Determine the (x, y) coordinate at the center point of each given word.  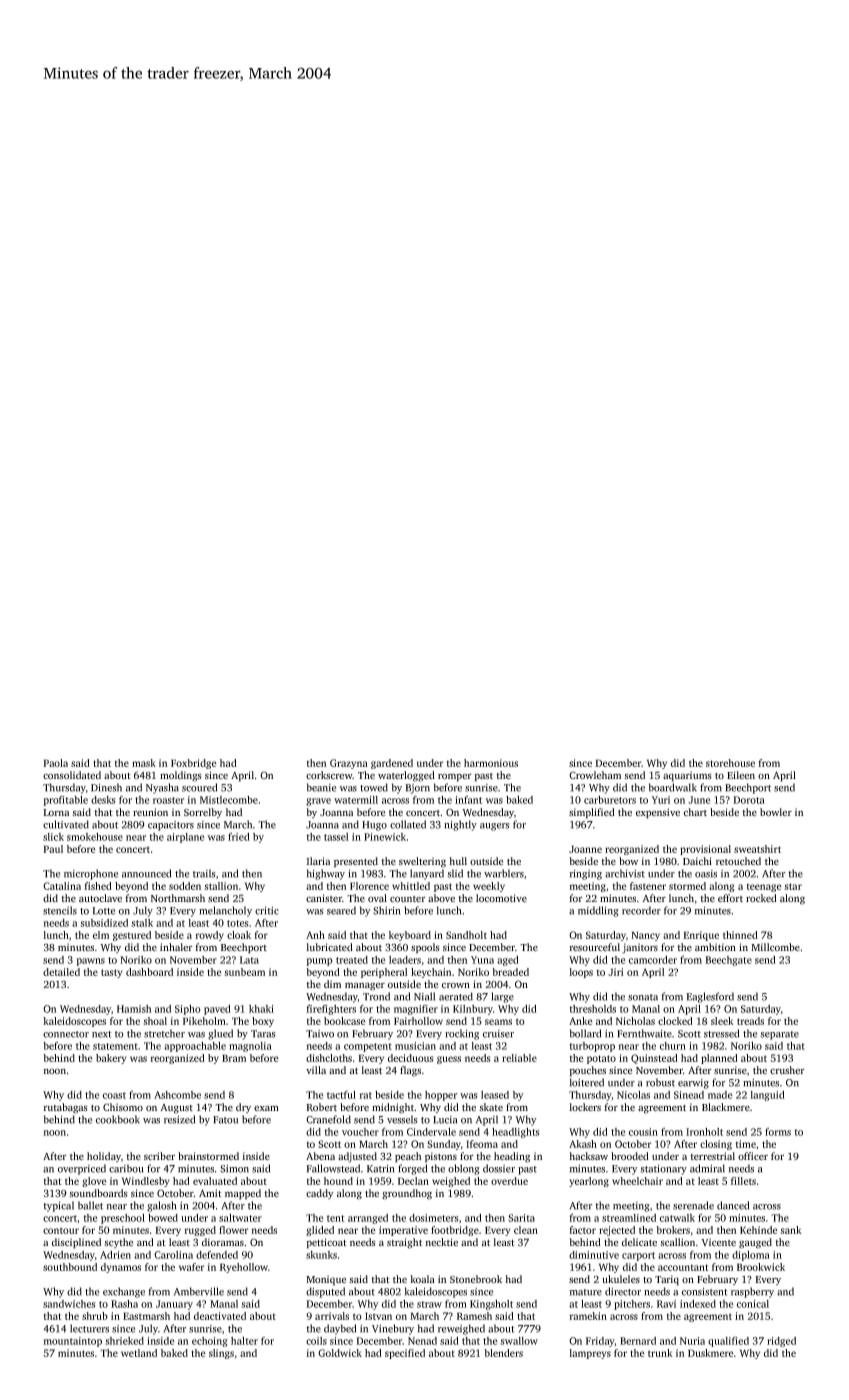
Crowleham (595, 775)
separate (779, 1035)
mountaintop (72, 1342)
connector (66, 1034)
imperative (403, 1231)
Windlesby (145, 1182)
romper (455, 777)
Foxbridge (194, 764)
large (503, 997)
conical (753, 1304)
